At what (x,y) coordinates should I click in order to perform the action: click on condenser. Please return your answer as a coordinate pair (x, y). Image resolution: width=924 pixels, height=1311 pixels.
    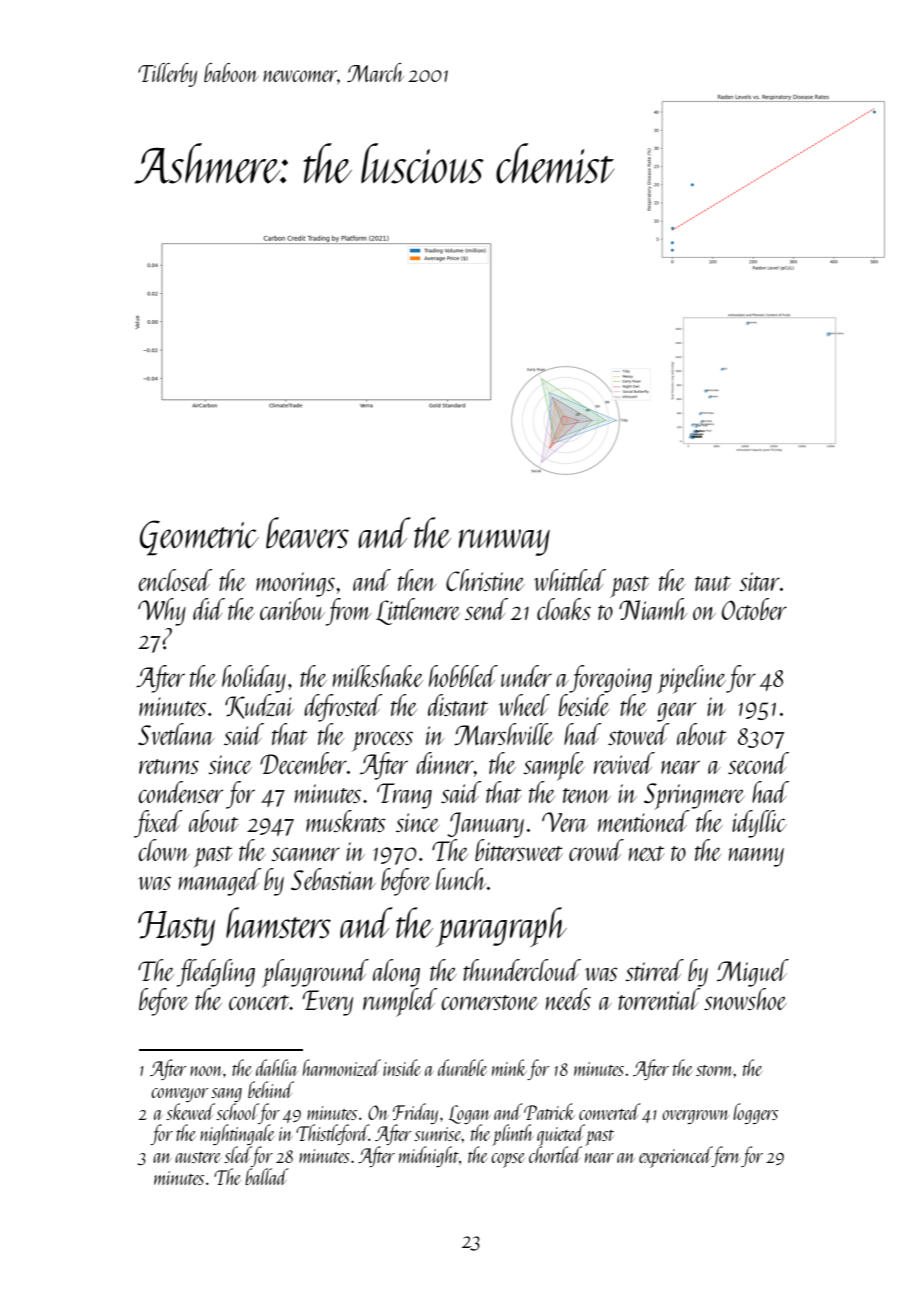
    Looking at the image, I should click on (180, 792).
